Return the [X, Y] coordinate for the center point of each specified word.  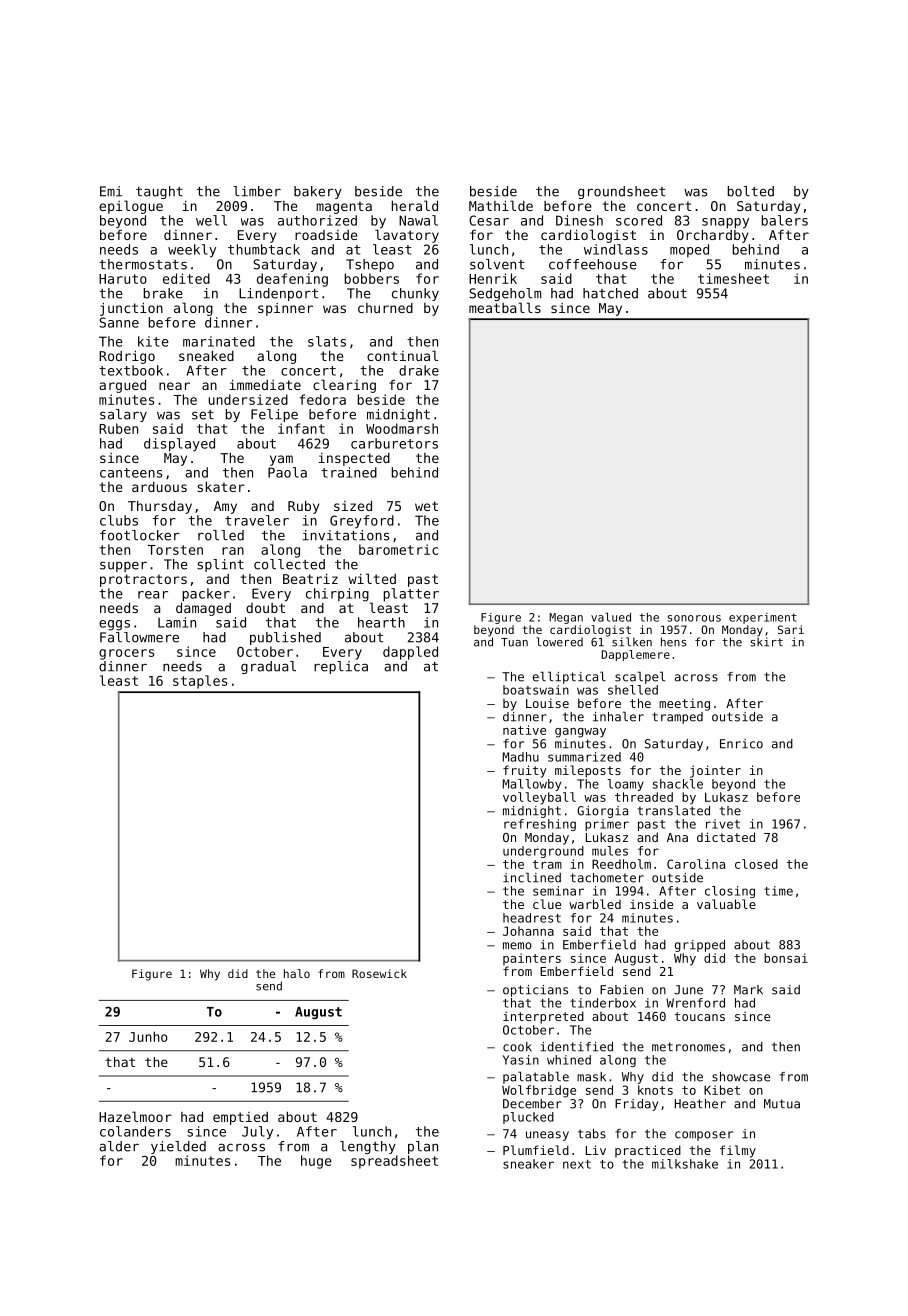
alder [119, 1146]
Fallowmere [139, 637]
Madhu [521, 757]
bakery [318, 192]
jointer [715, 771]
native [524, 730]
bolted [751, 191]
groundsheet [621, 192]
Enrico [741, 744]
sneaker [528, 1164]
